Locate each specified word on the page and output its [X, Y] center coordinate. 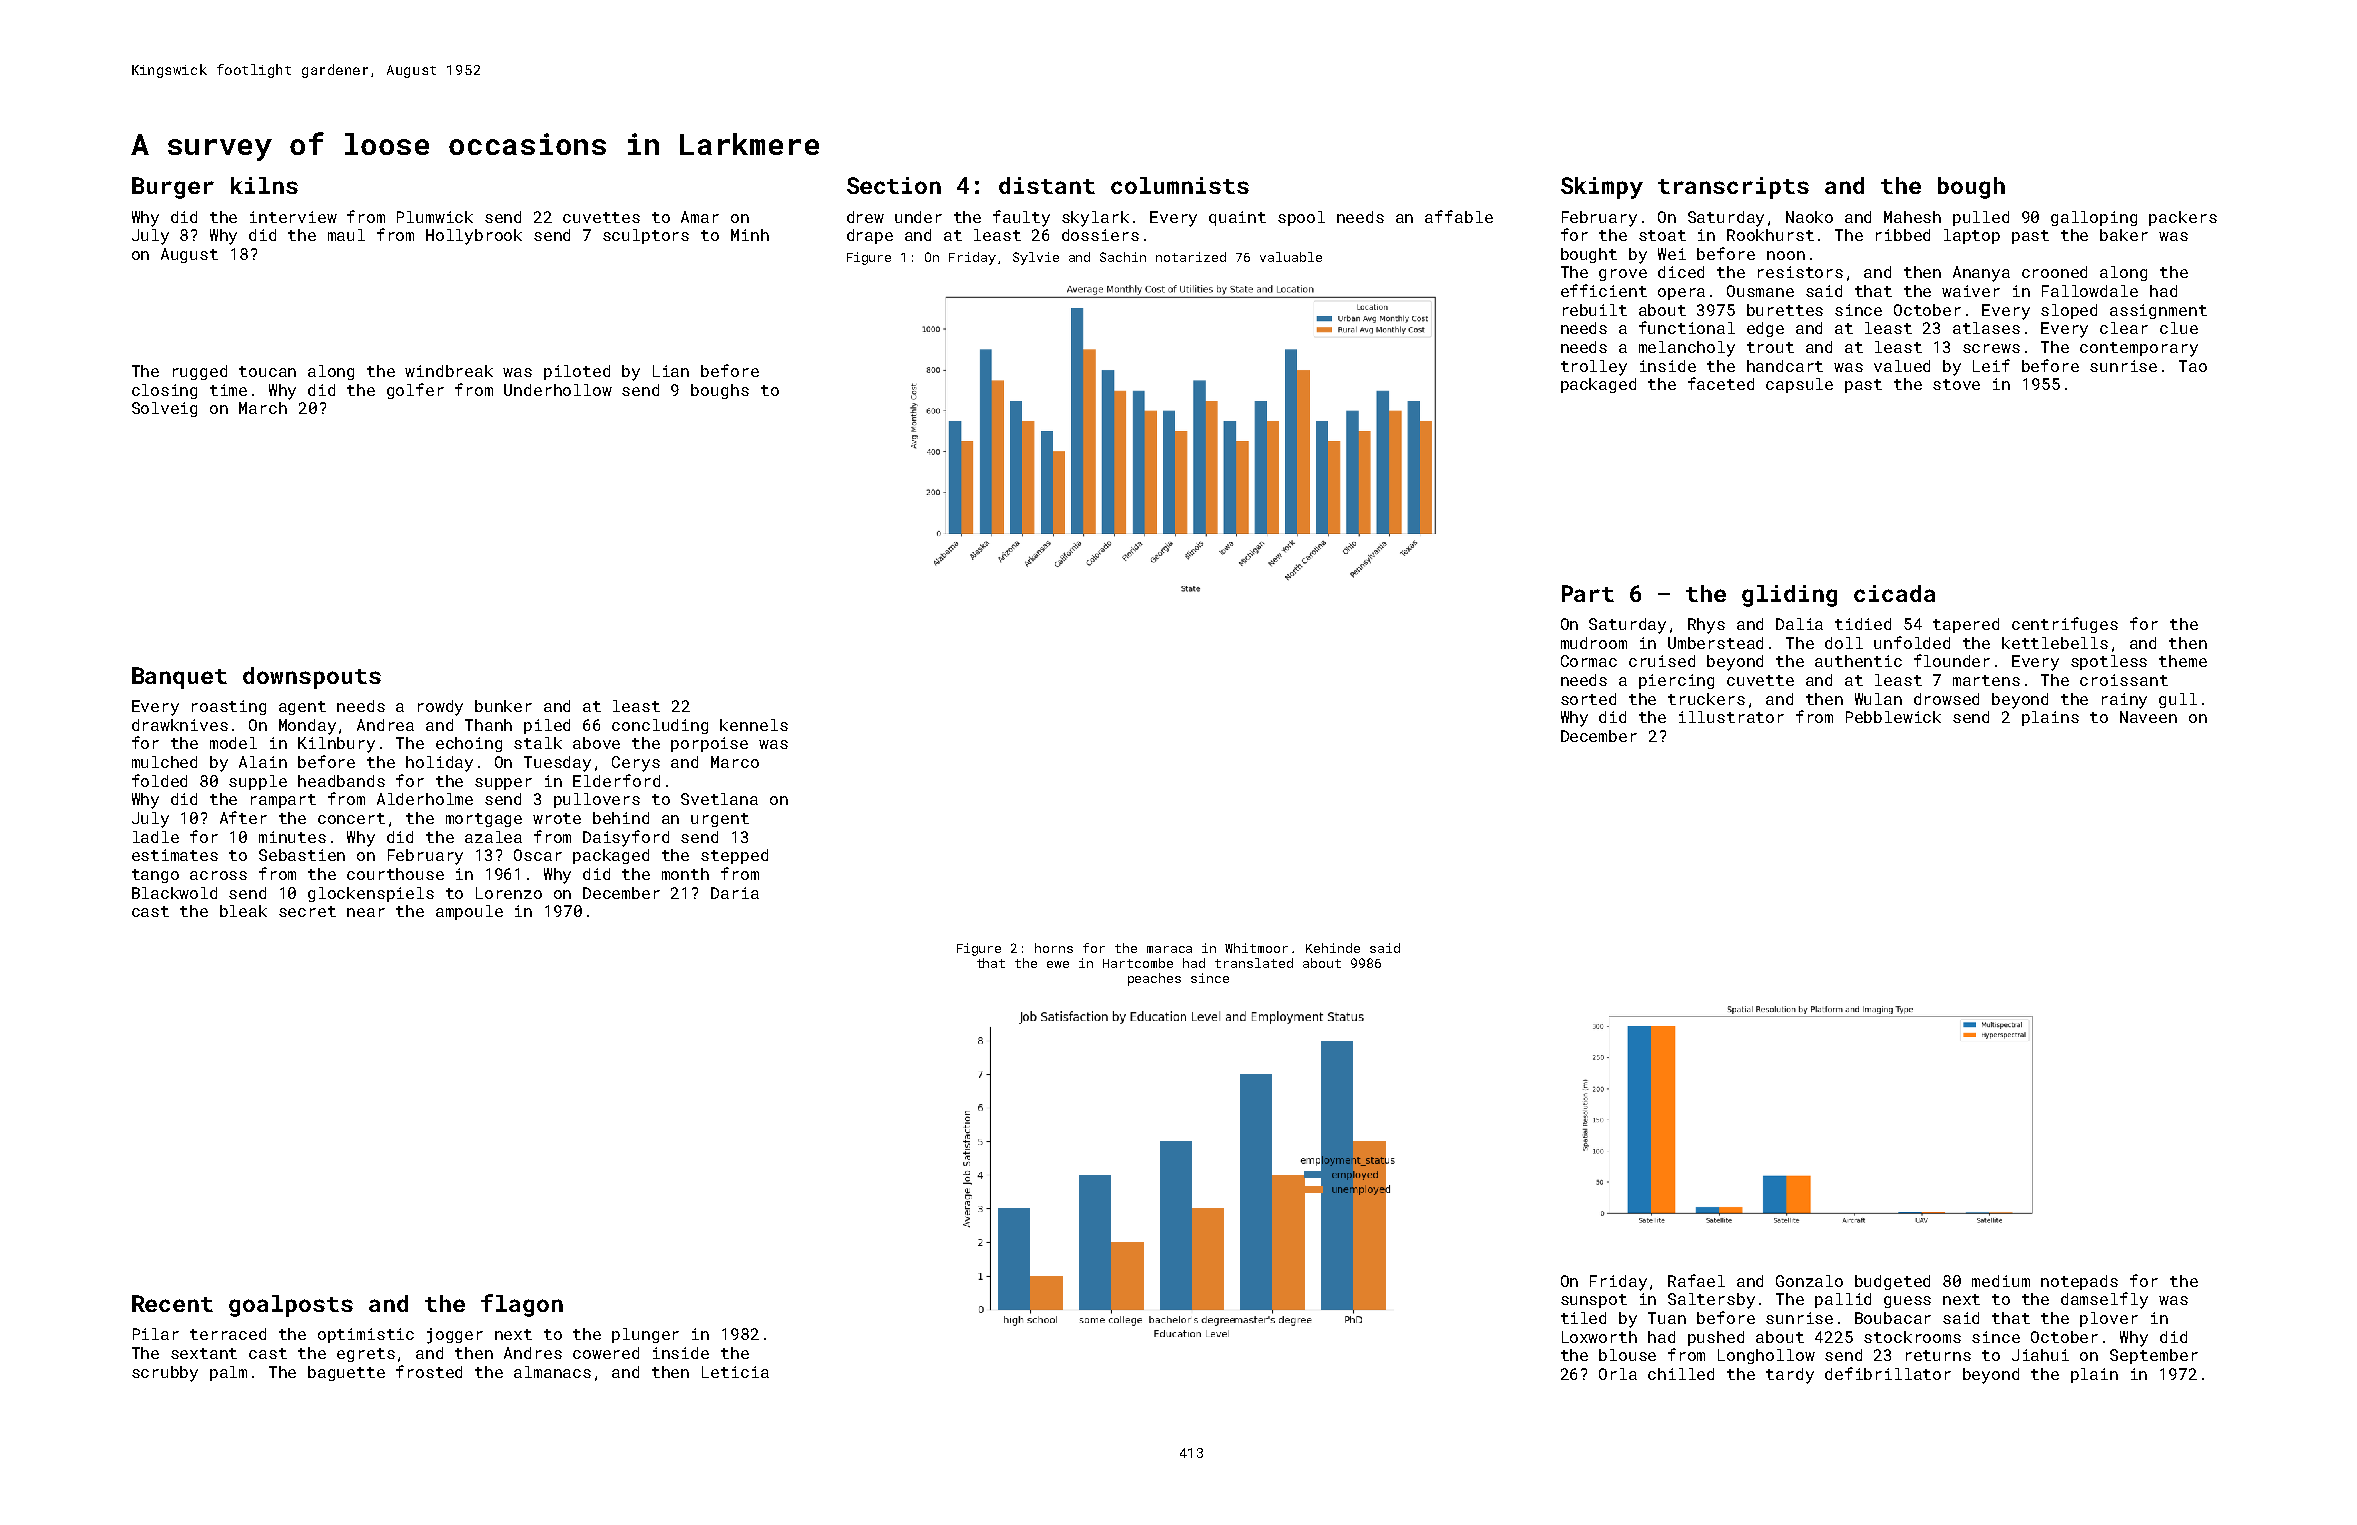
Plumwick [435, 217]
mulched [164, 762]
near [366, 912]
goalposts [291, 1306]
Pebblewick [1893, 717]
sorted [1588, 699]
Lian [671, 371]
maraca [1169, 949]
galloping [2094, 218]
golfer [415, 391]
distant [1047, 185]
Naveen [2148, 717]
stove [1956, 384]
